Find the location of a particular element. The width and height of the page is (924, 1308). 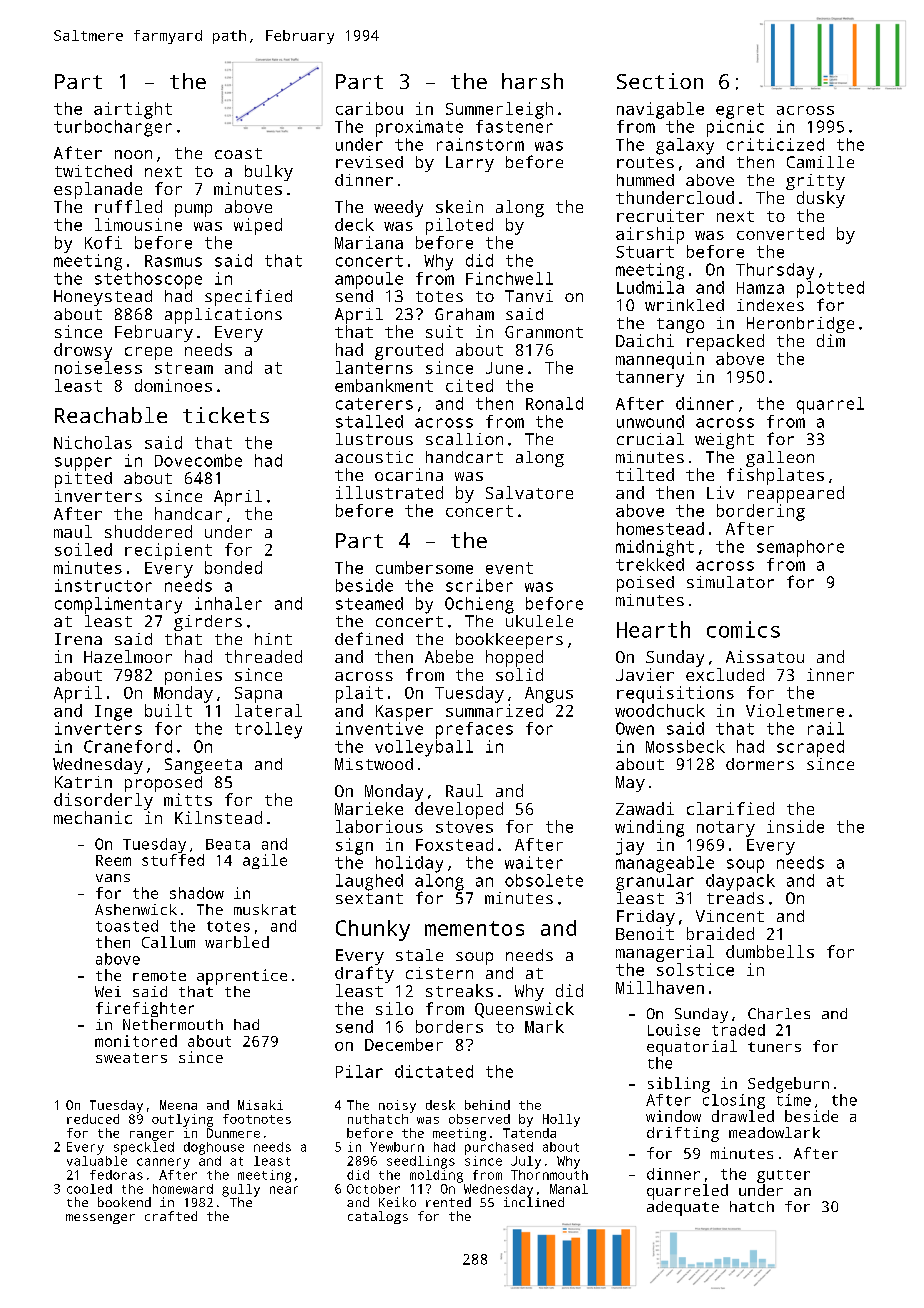

semaphore is located at coordinates (800, 548).
